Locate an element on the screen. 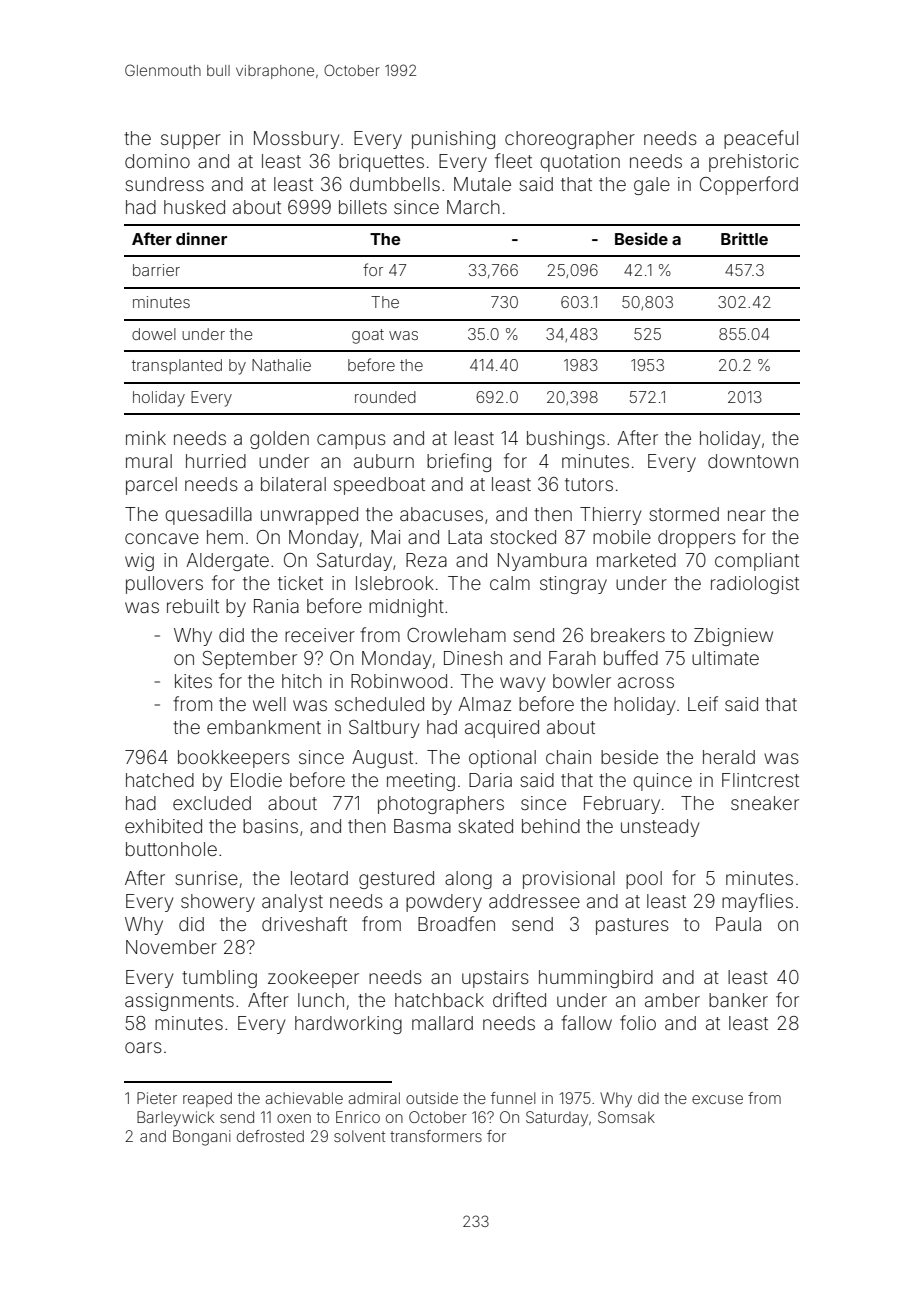 The image size is (924, 1311). peaceful is located at coordinates (761, 139).
